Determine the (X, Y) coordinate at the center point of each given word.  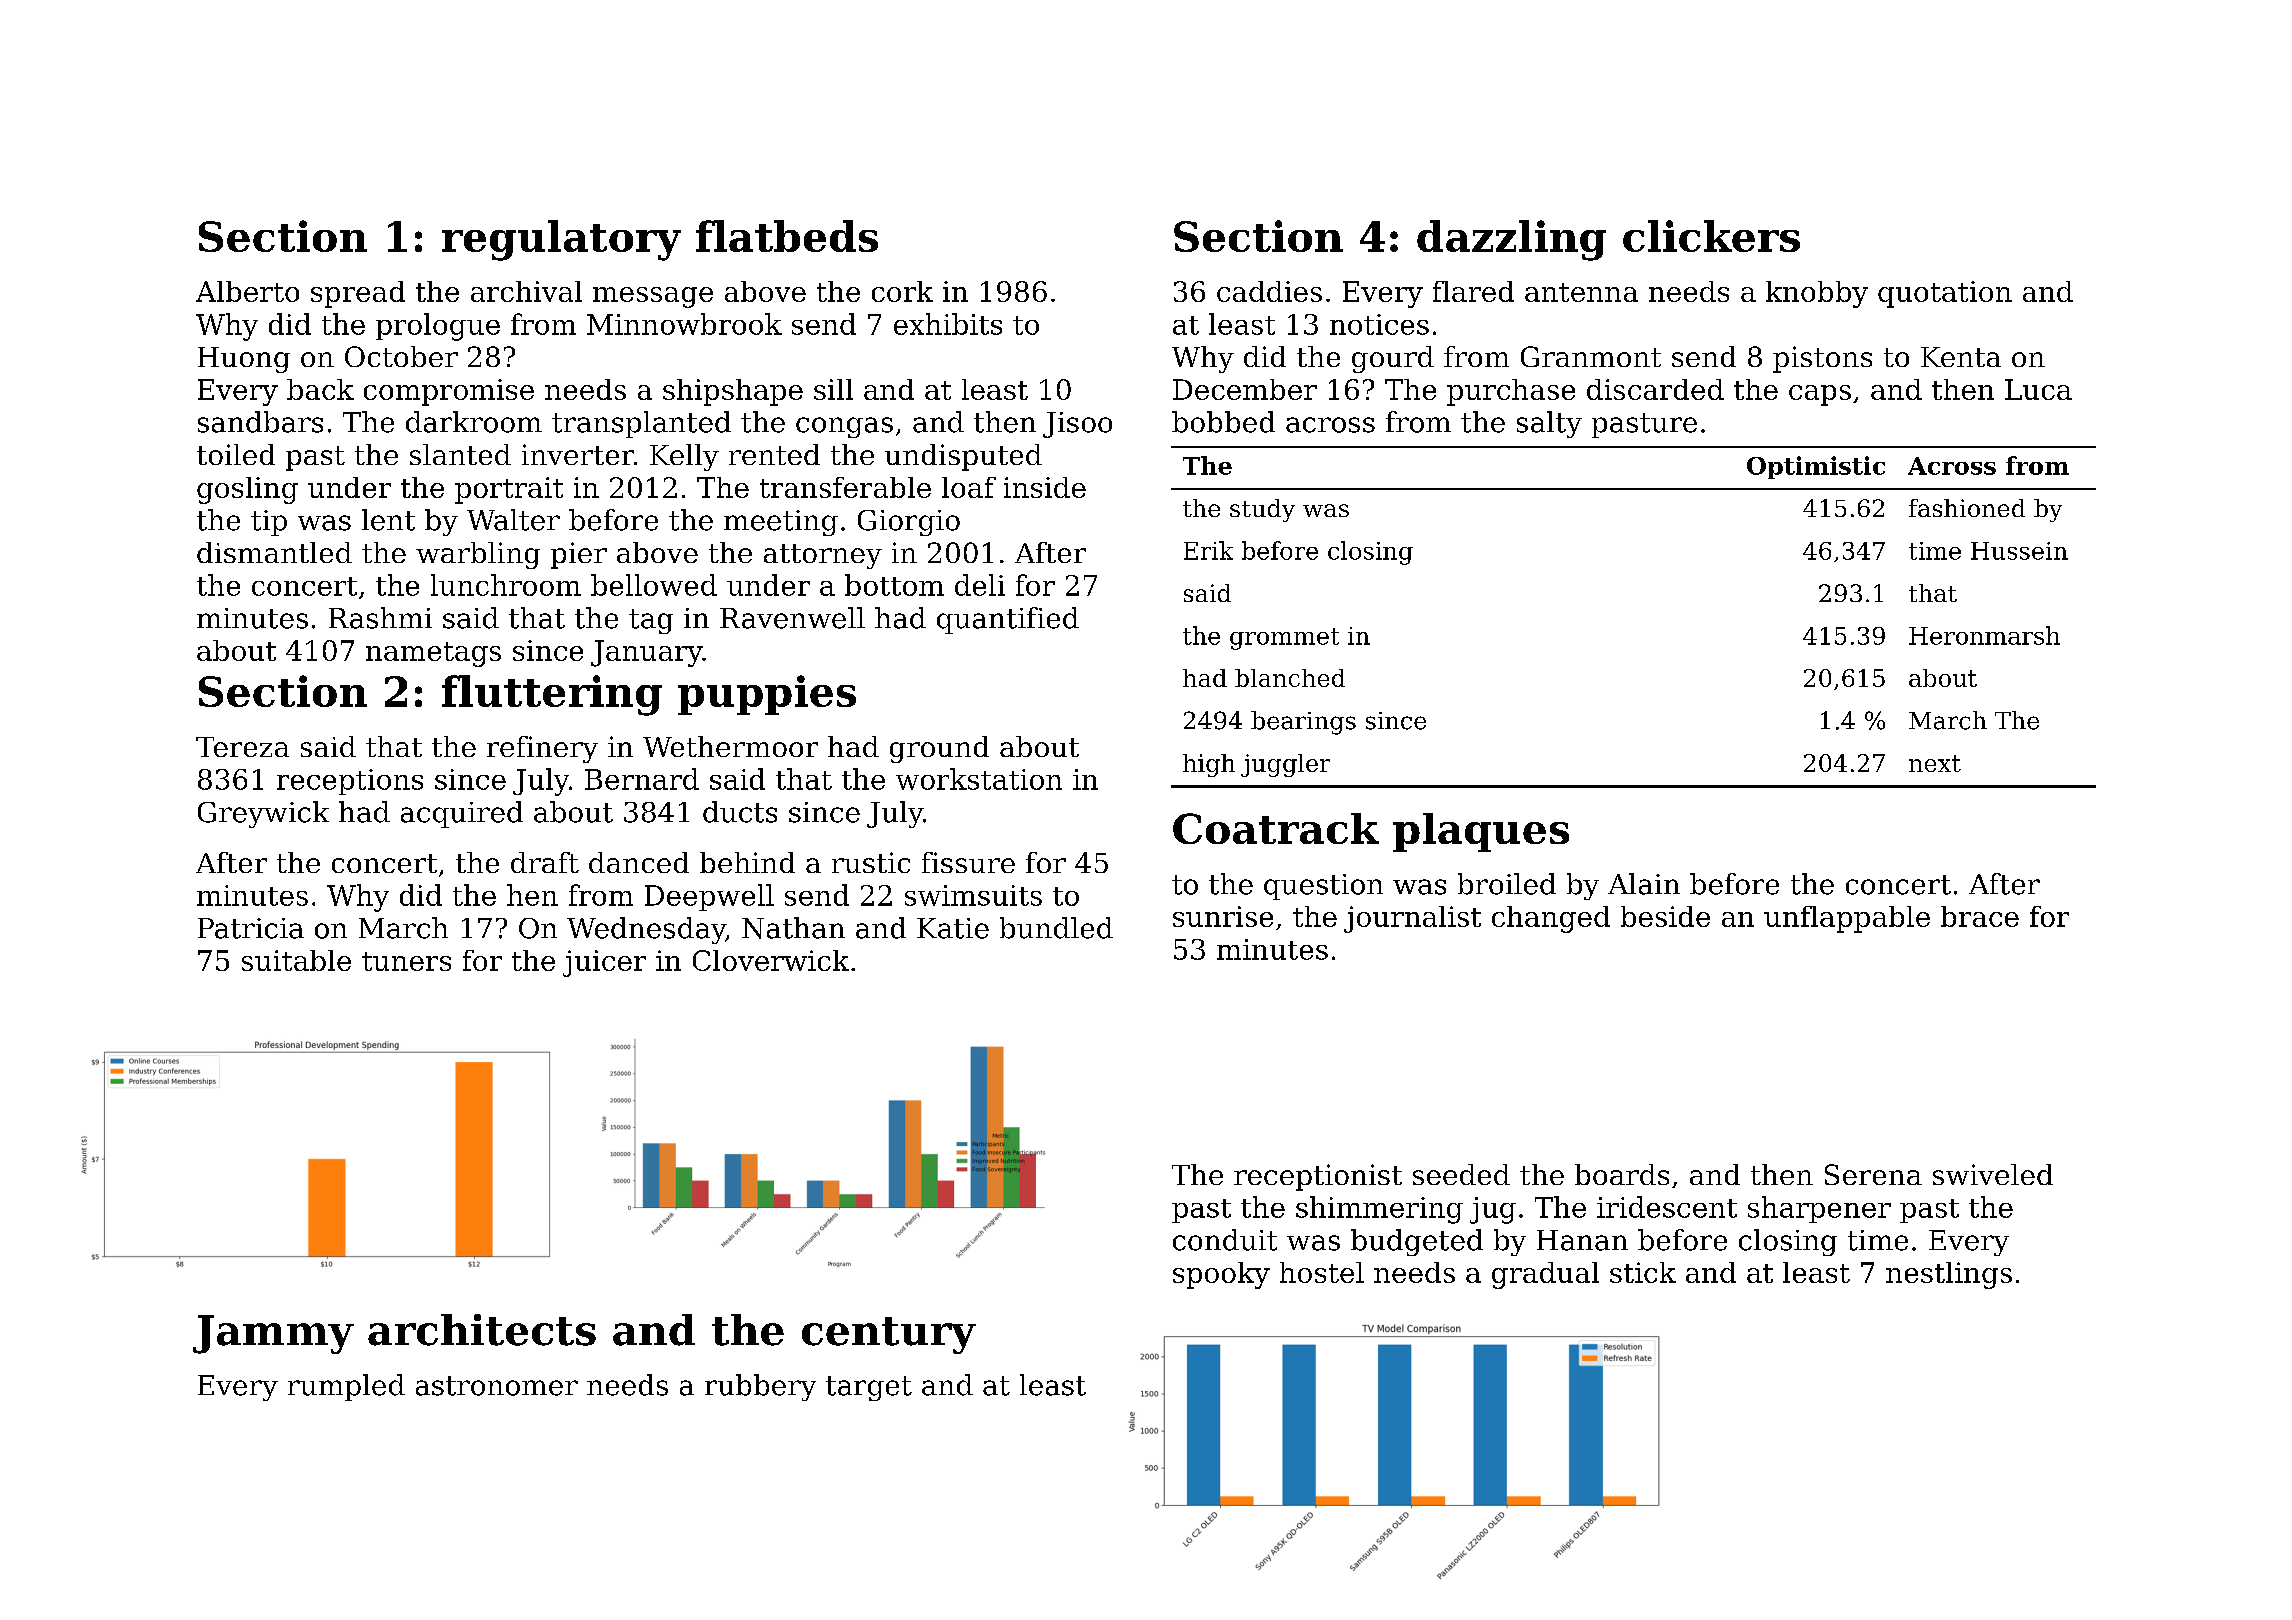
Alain (1644, 884)
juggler (1285, 765)
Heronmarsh (1984, 635)
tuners (406, 961)
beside (1665, 916)
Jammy (273, 1334)
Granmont (1591, 356)
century (889, 1335)
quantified (1008, 620)
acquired (462, 814)
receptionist (1318, 1177)
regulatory (561, 240)
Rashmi (380, 618)
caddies (1269, 291)
